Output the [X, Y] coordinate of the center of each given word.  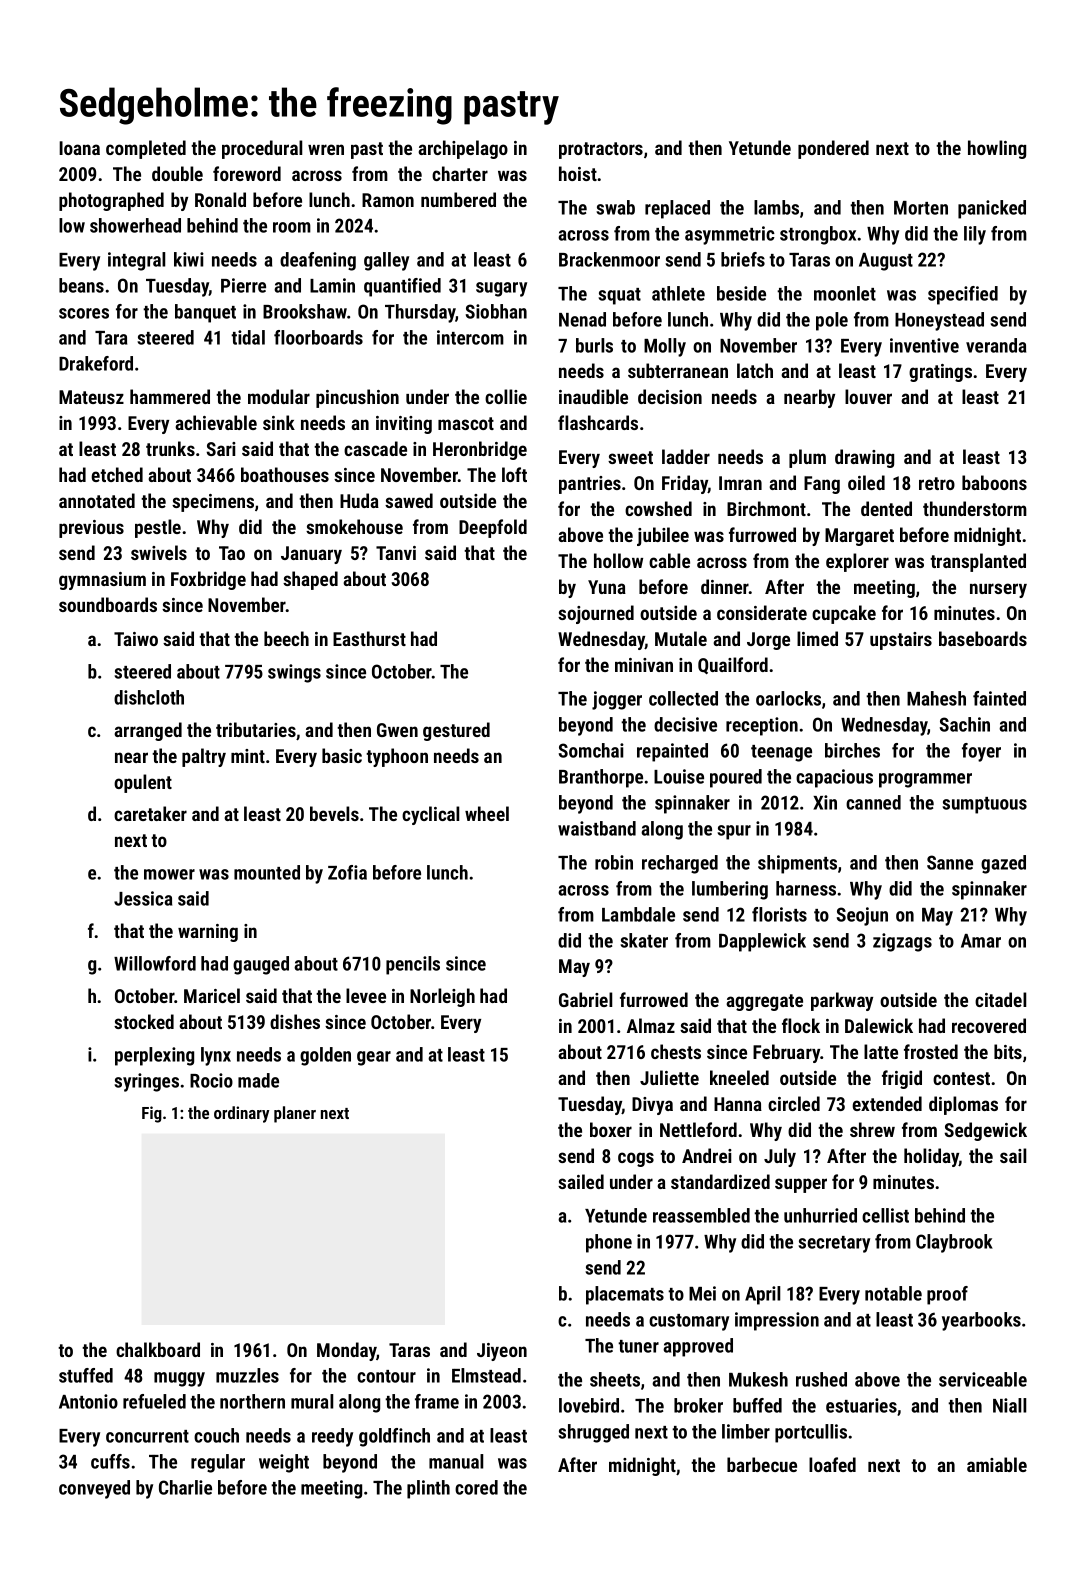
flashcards [598, 422]
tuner [638, 1346]
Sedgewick [986, 1131]
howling [997, 149]
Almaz [651, 1025]
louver [868, 396]
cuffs [110, 1461]
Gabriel [585, 999]
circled [794, 1103]
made [258, 1080]
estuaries [861, 1405]
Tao [232, 553]
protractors [601, 150]
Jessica [143, 898]
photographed [111, 201]
